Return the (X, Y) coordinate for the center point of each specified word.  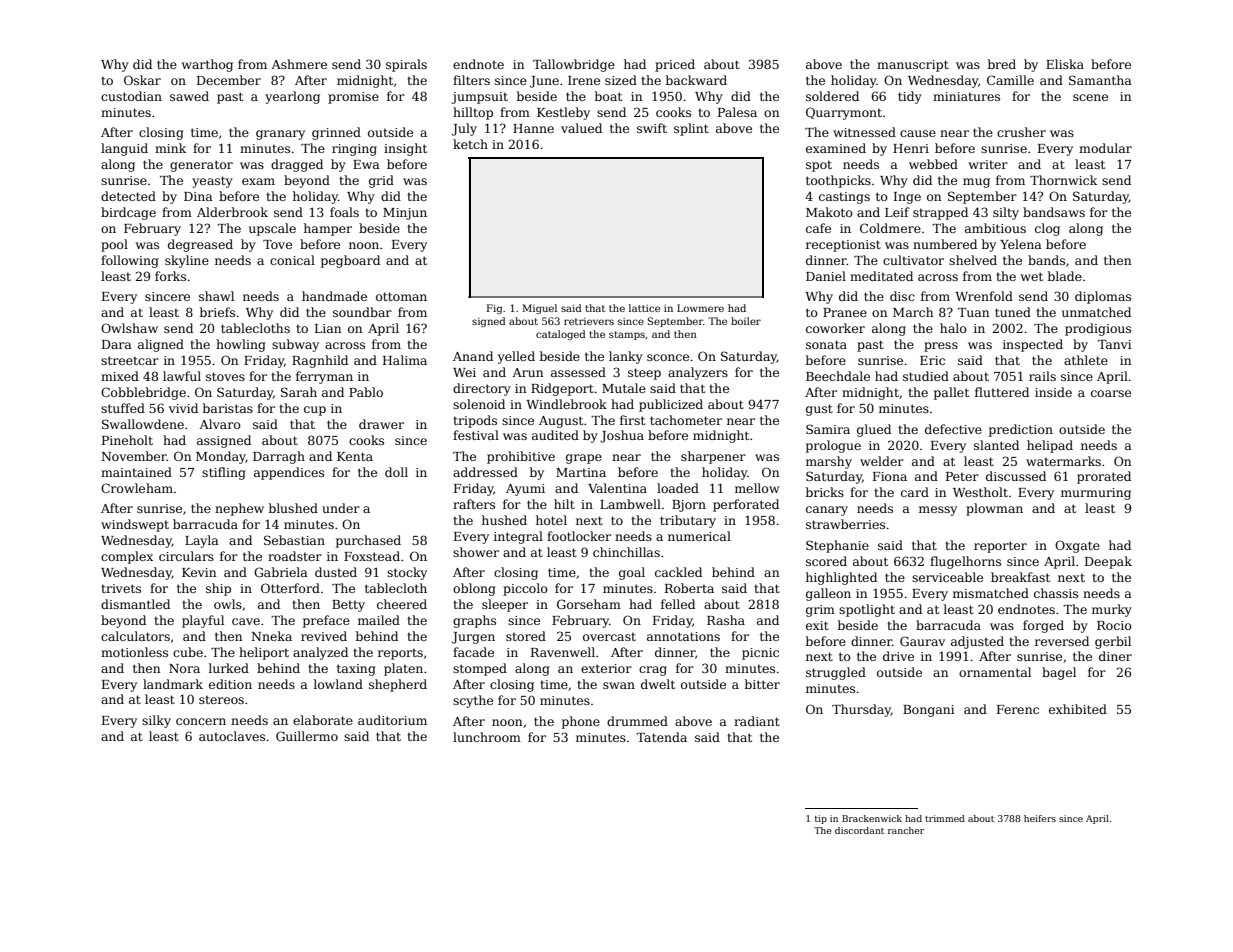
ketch (470, 144)
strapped (940, 213)
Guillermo (307, 736)
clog (1047, 229)
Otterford (290, 588)
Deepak (1108, 562)
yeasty (212, 182)
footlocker (579, 536)
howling (241, 345)
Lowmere (700, 308)
